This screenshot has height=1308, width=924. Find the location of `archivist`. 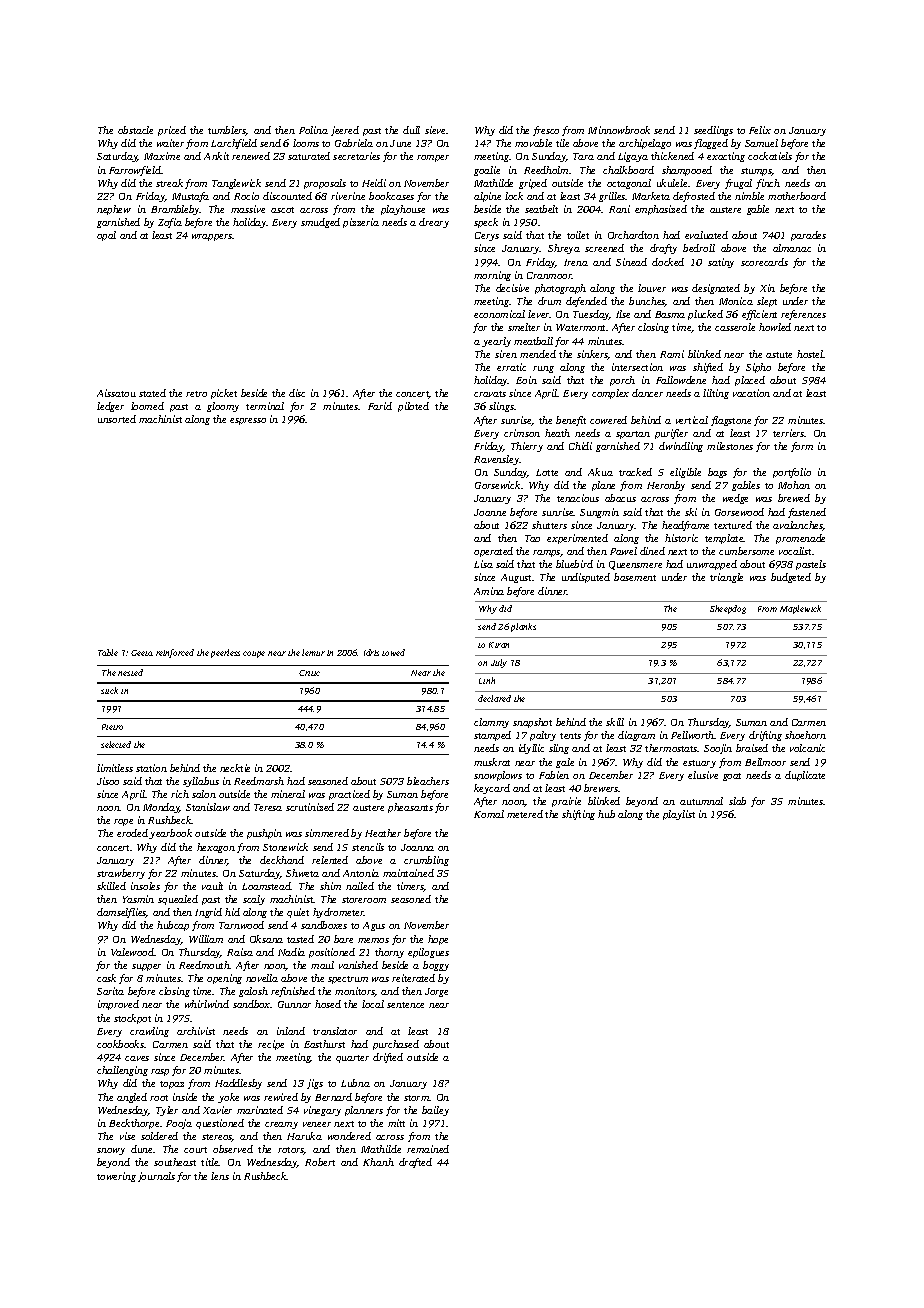

archivist is located at coordinates (196, 1031).
